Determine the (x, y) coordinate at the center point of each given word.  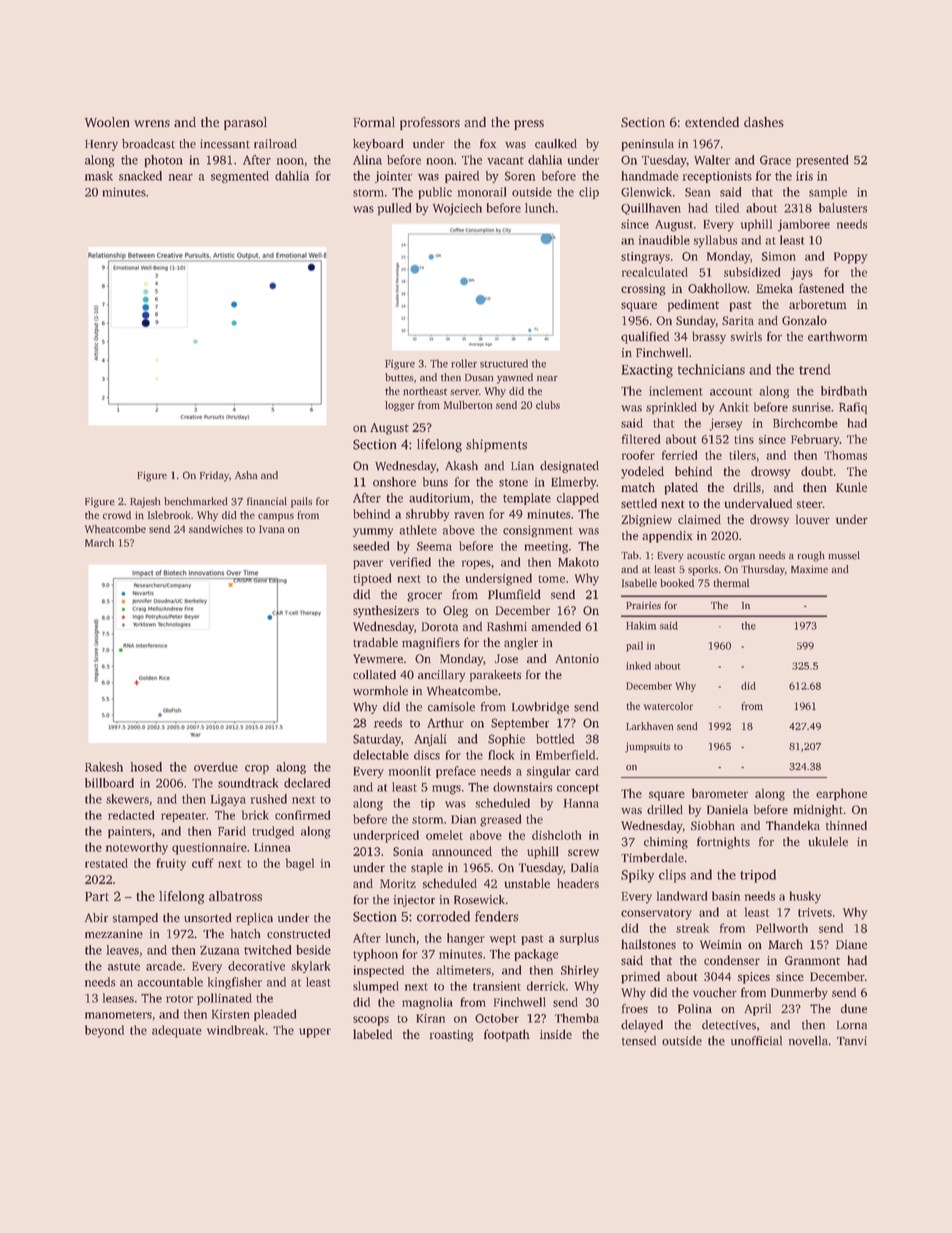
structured (504, 363)
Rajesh (145, 502)
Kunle (851, 487)
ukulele (828, 842)
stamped (135, 919)
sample (828, 193)
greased (500, 820)
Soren (520, 176)
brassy (709, 337)
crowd (117, 515)
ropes (476, 564)
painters (130, 832)
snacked (140, 176)
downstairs (522, 787)
